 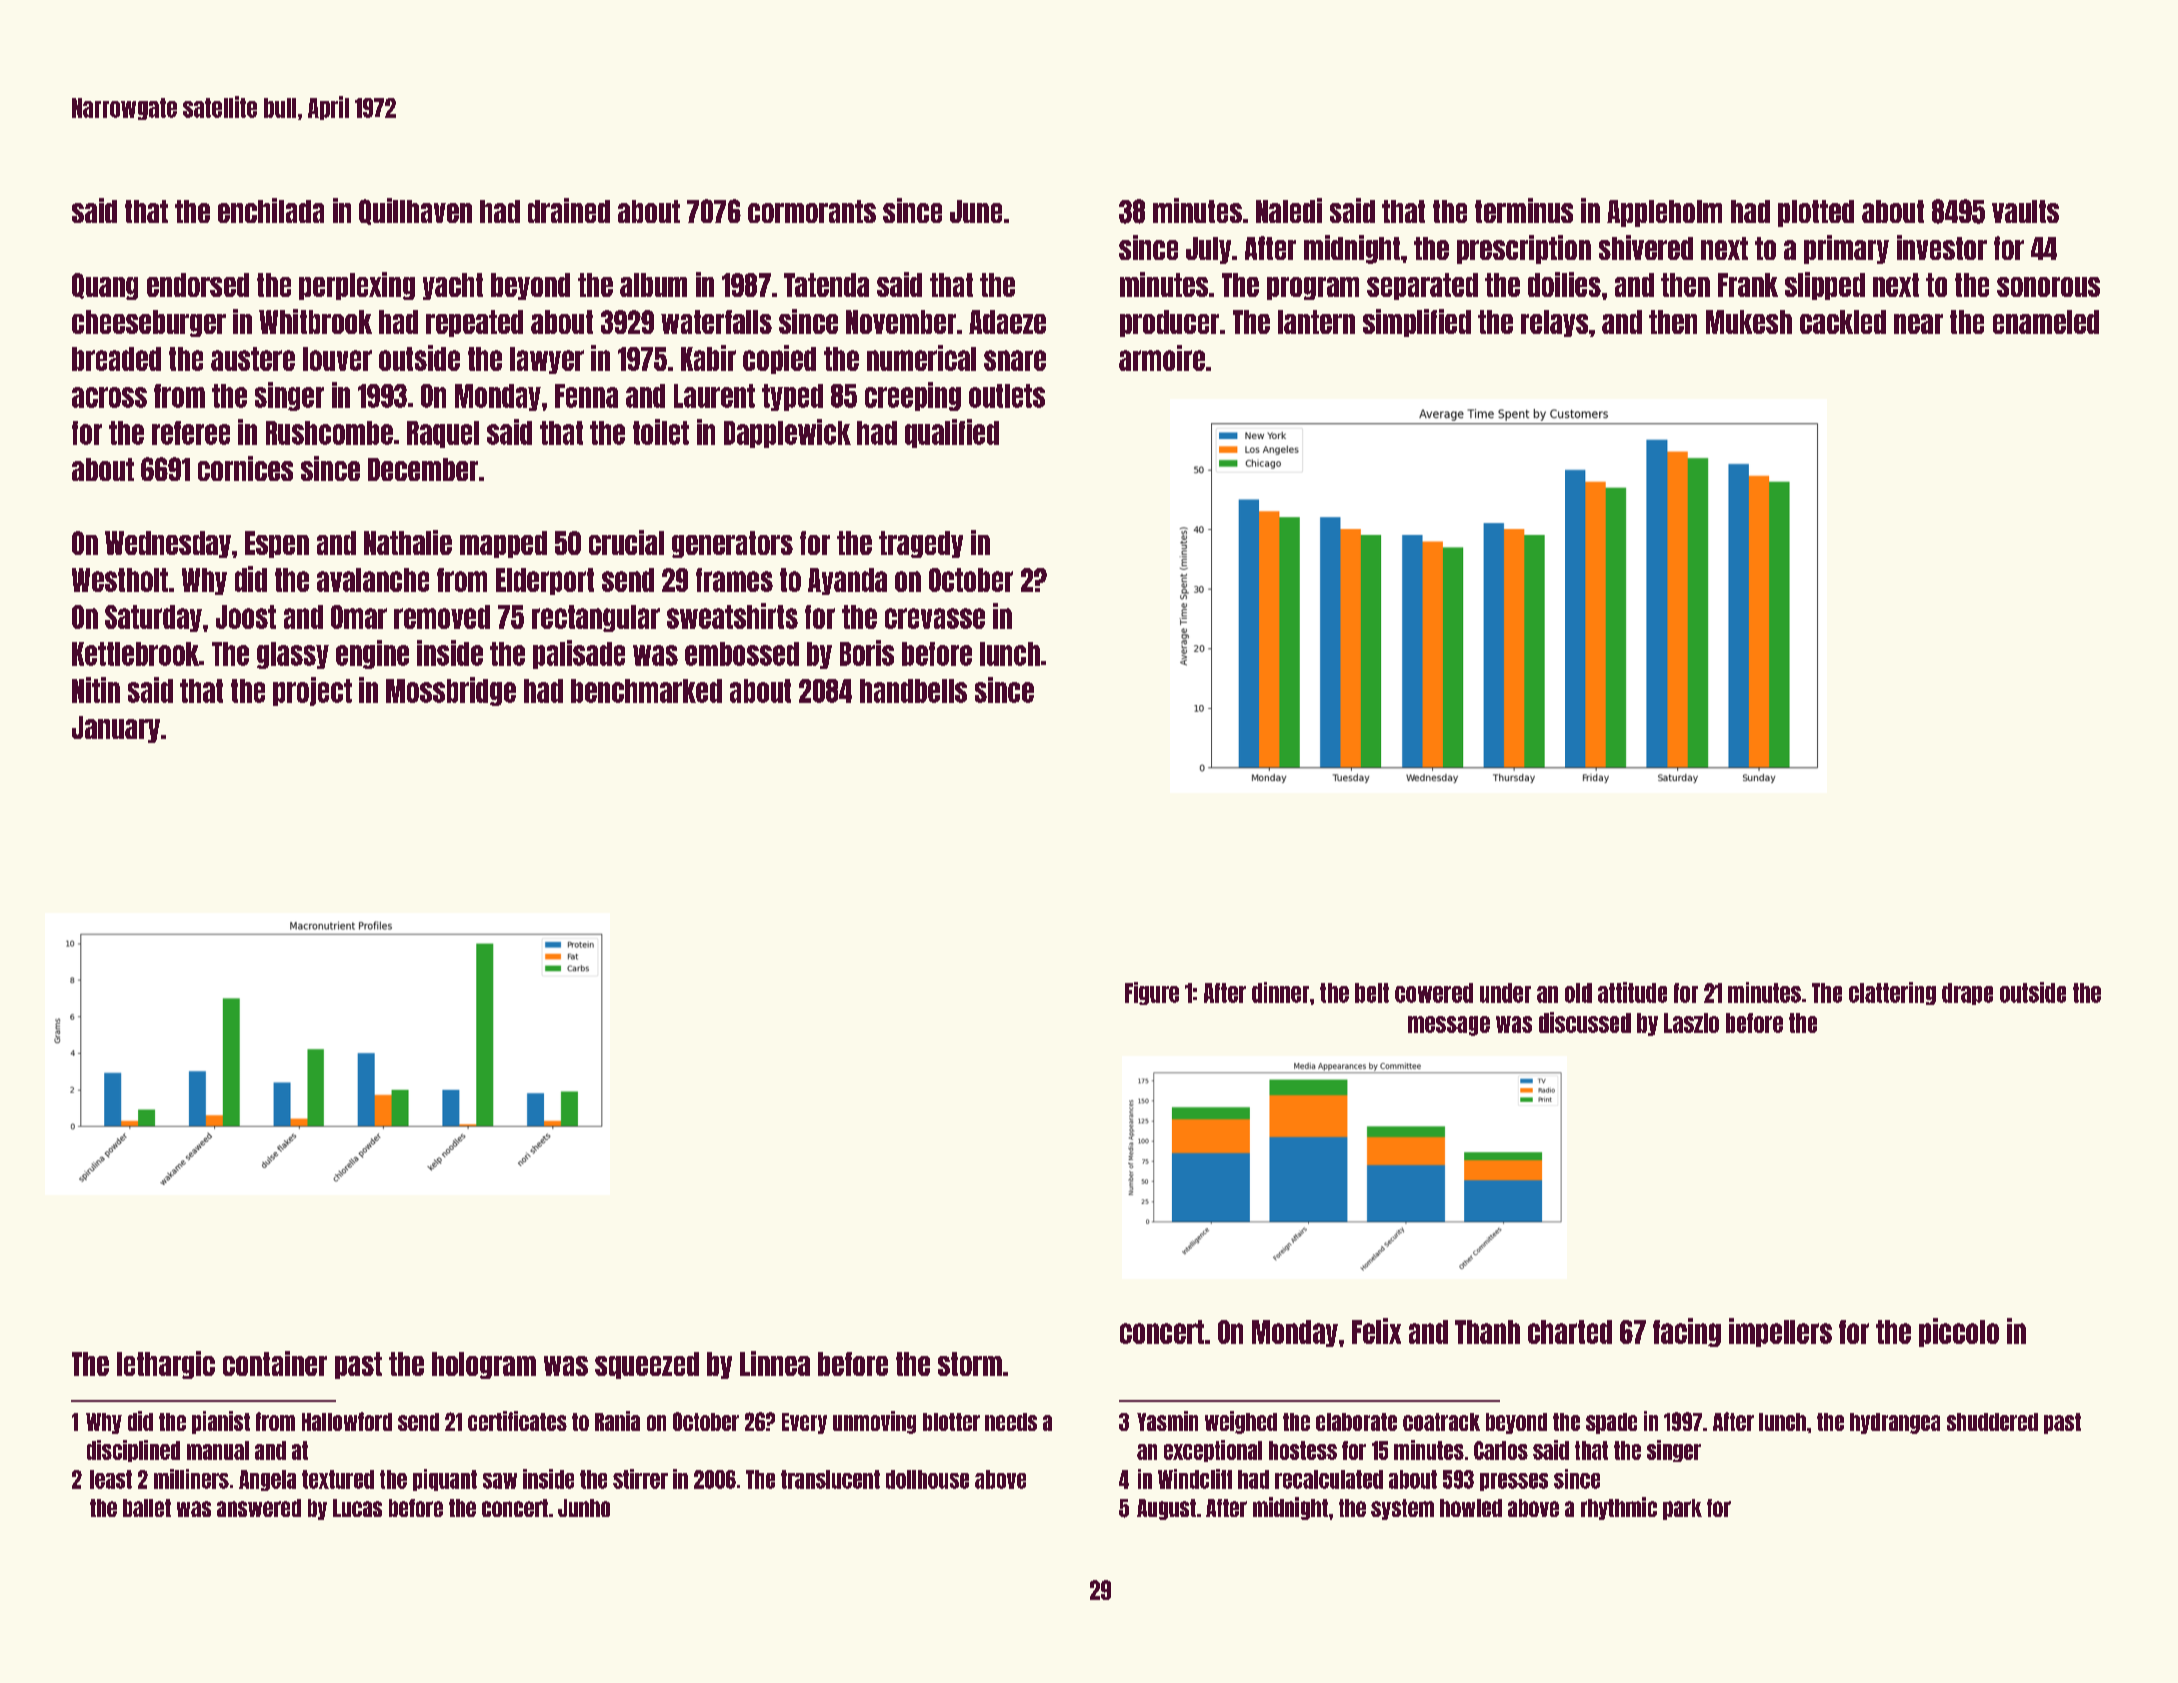 What do you see at coordinates (1167, 1421) in the document?
I see `Yasmin` at bounding box center [1167, 1421].
